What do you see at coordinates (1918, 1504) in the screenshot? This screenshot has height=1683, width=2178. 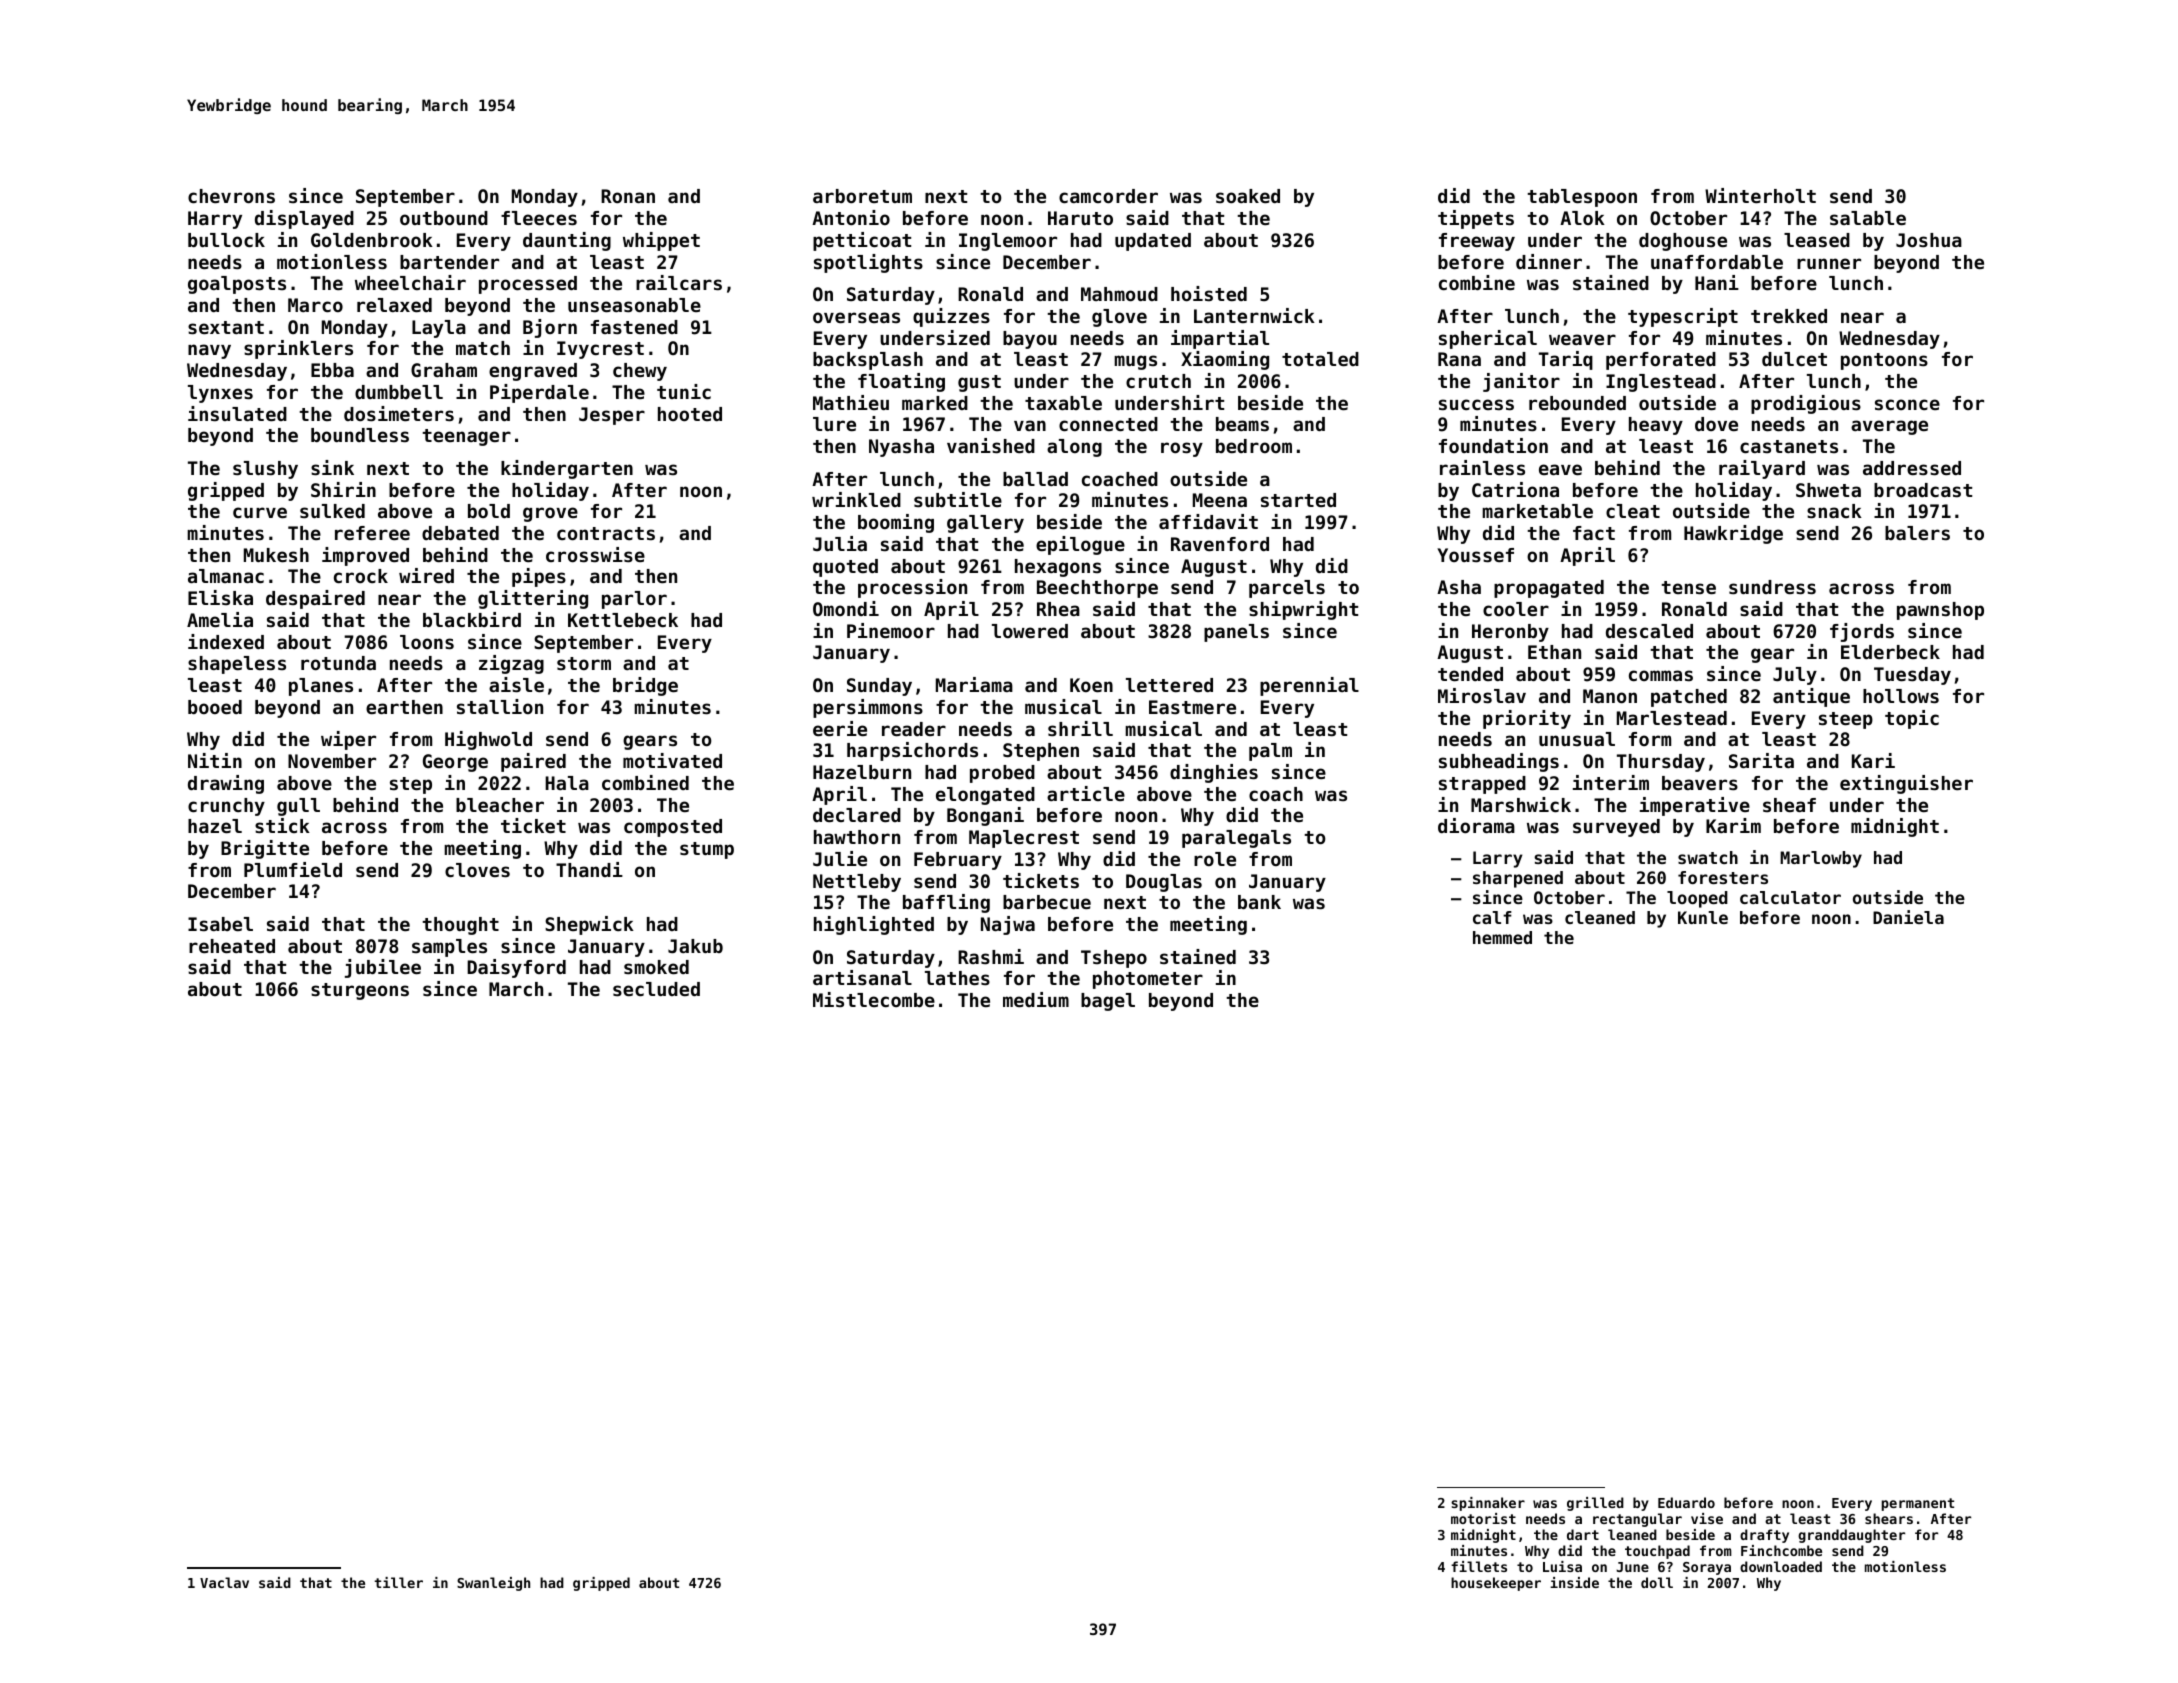 I see `permanent` at bounding box center [1918, 1504].
